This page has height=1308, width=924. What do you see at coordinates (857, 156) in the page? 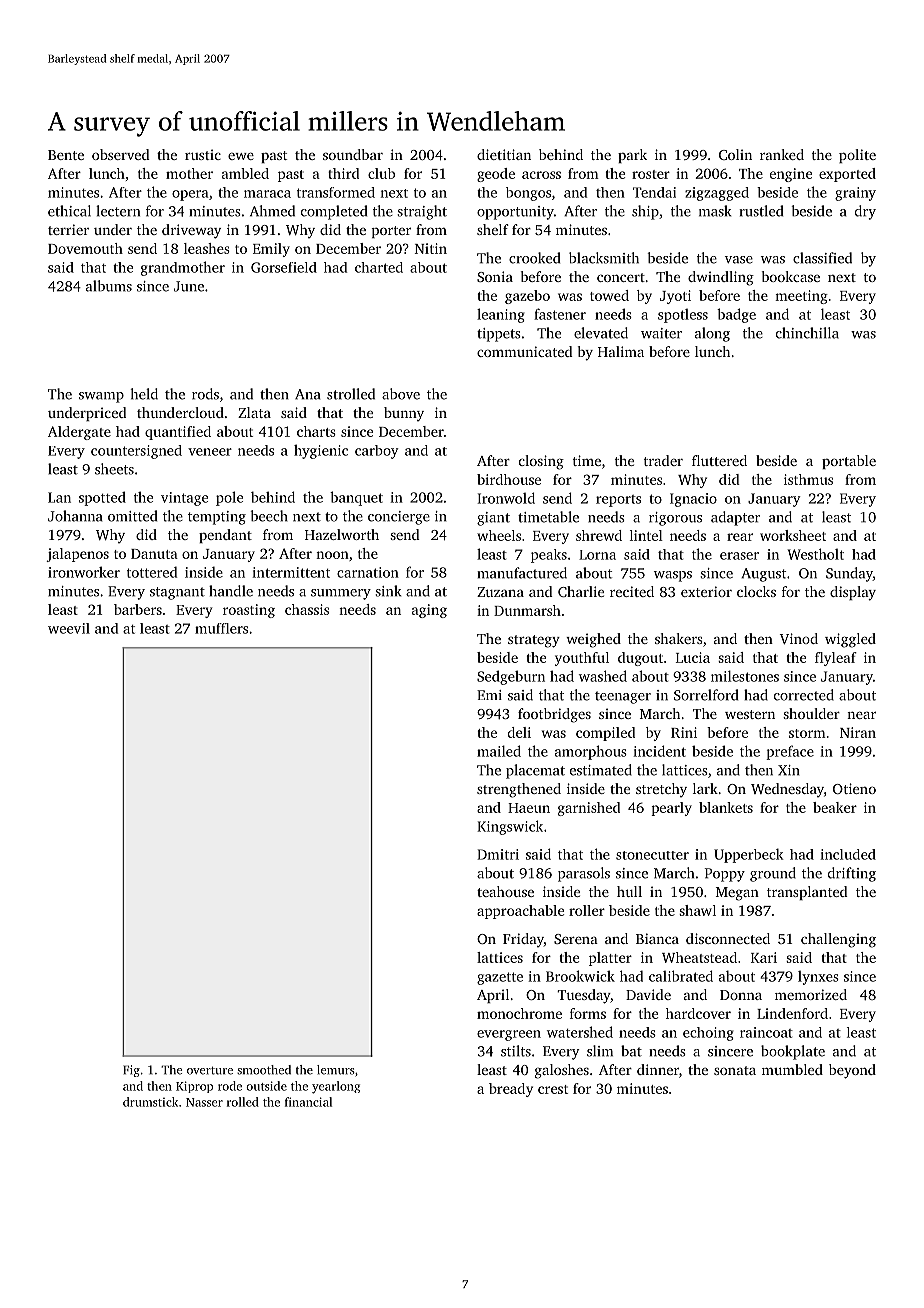
I see `polite` at bounding box center [857, 156].
